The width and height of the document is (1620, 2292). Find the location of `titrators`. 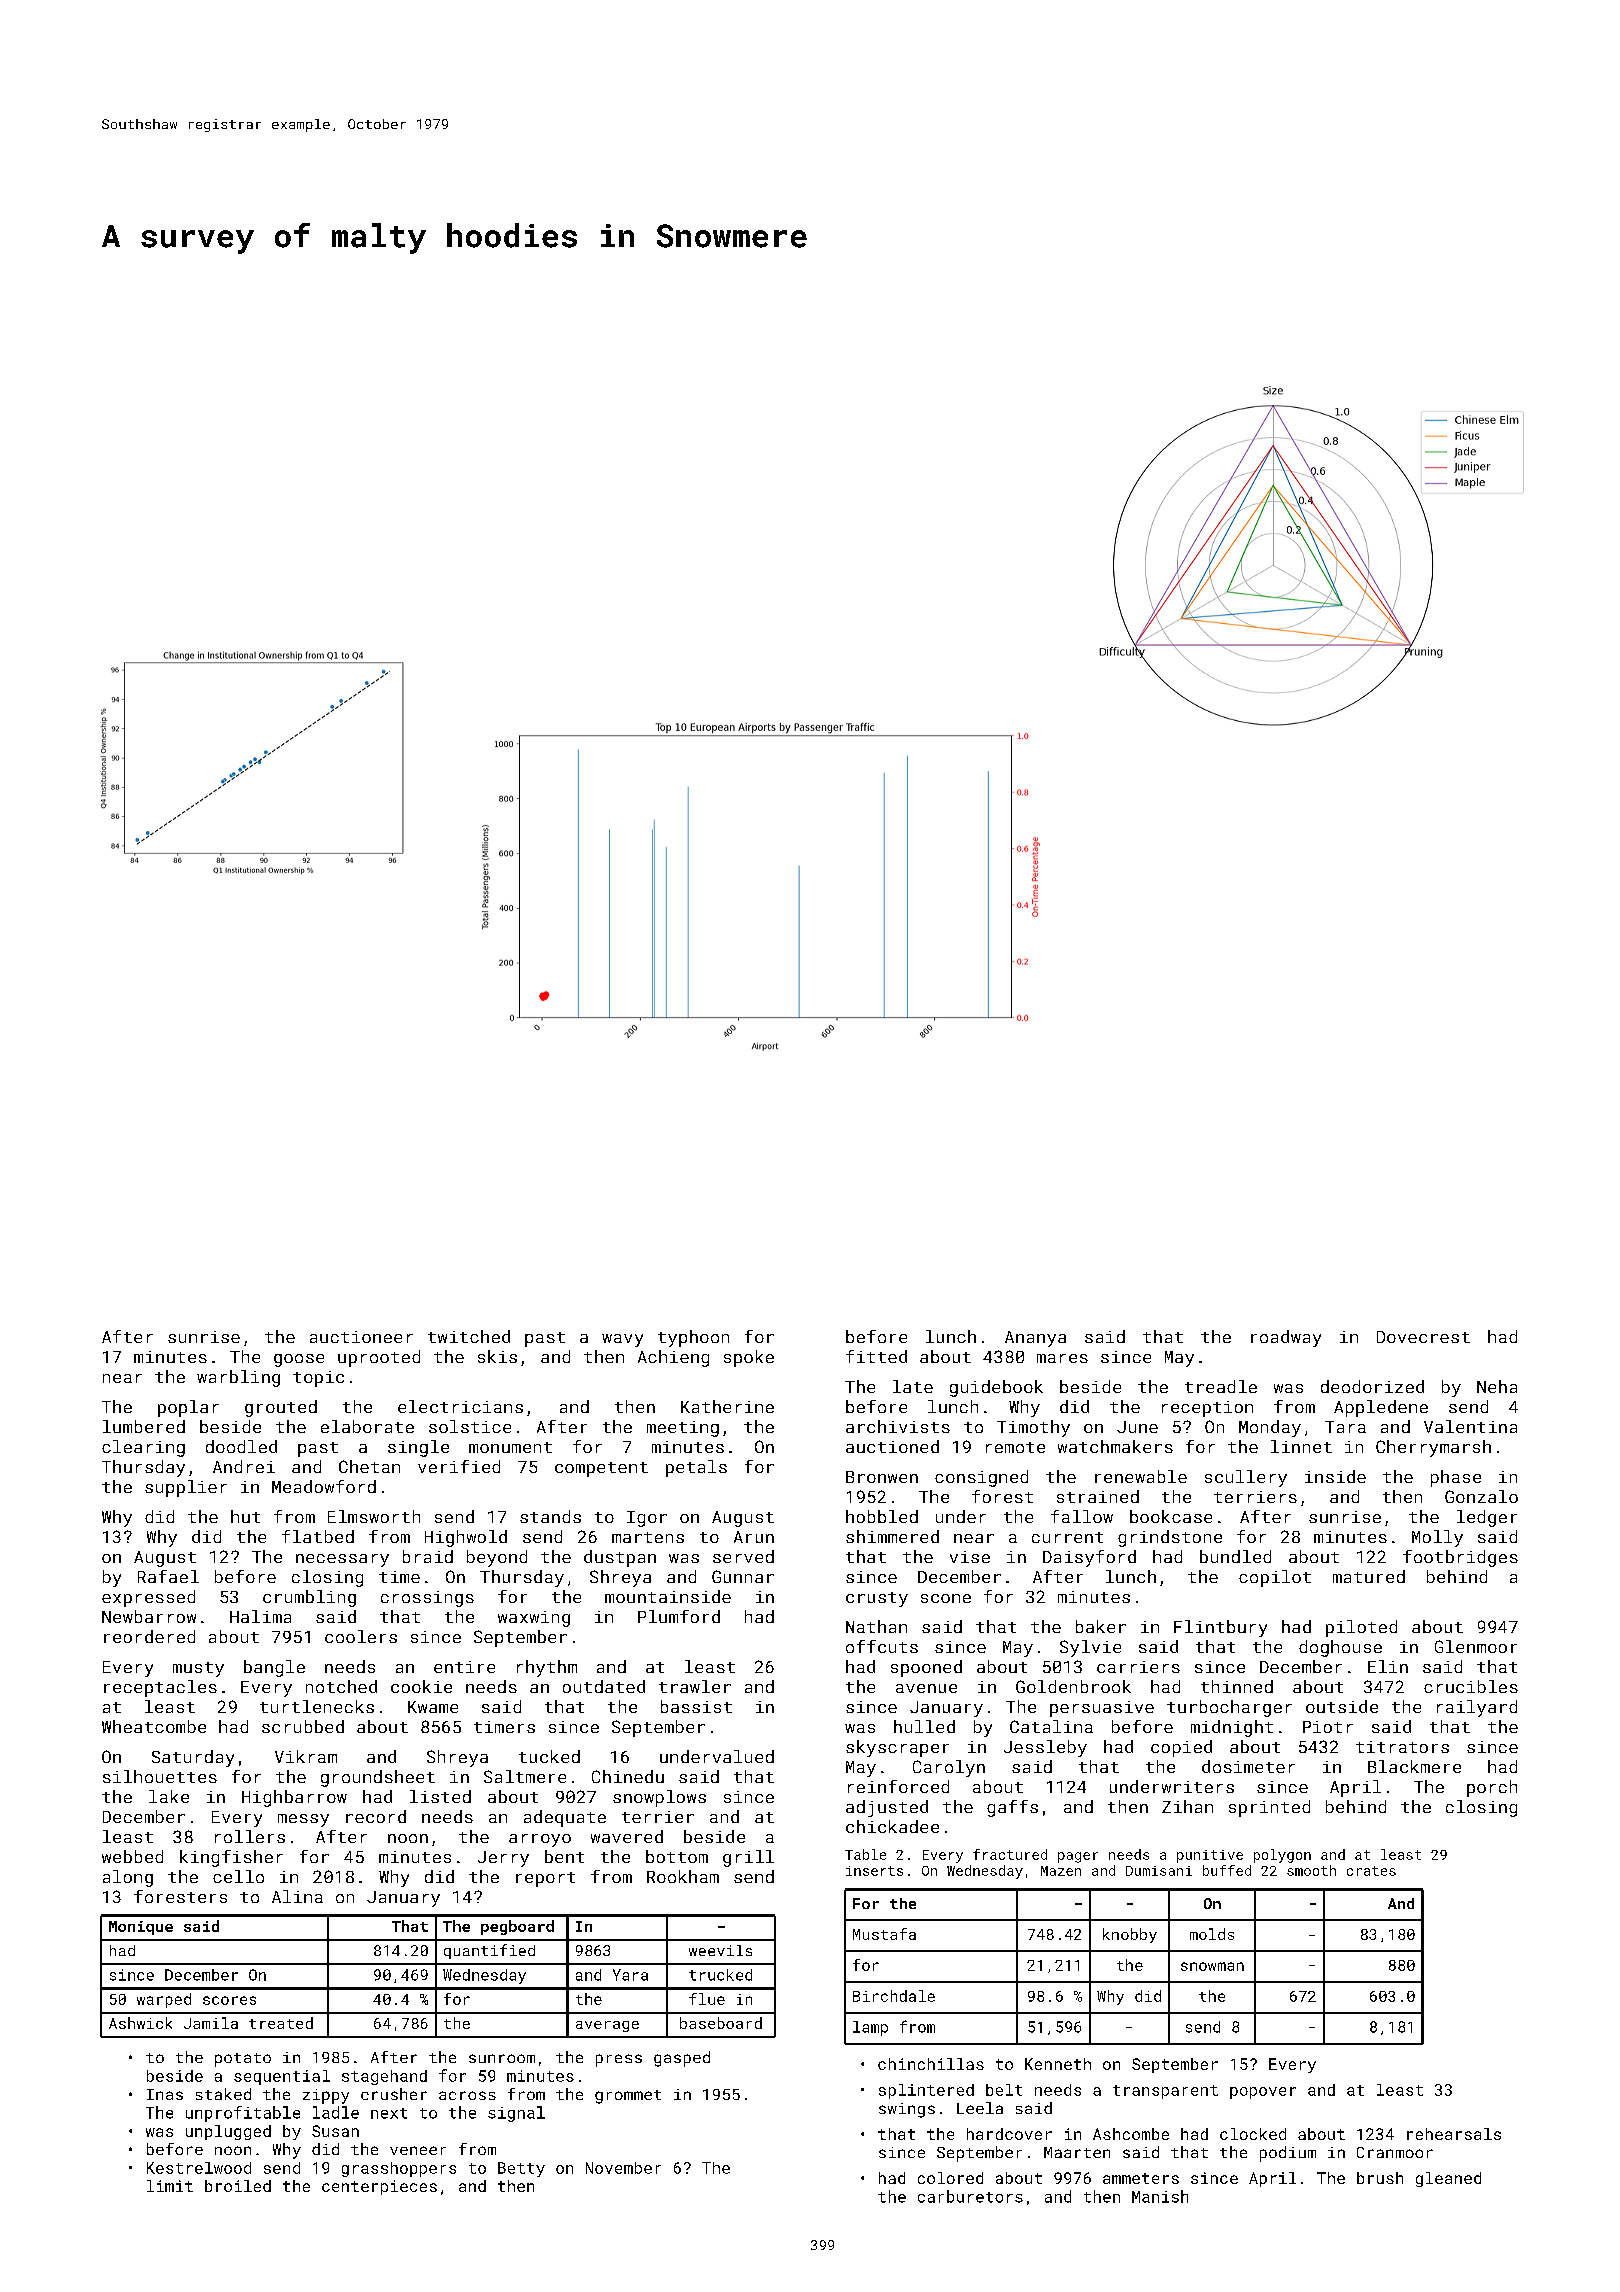

titrators is located at coordinates (1402, 1747).
